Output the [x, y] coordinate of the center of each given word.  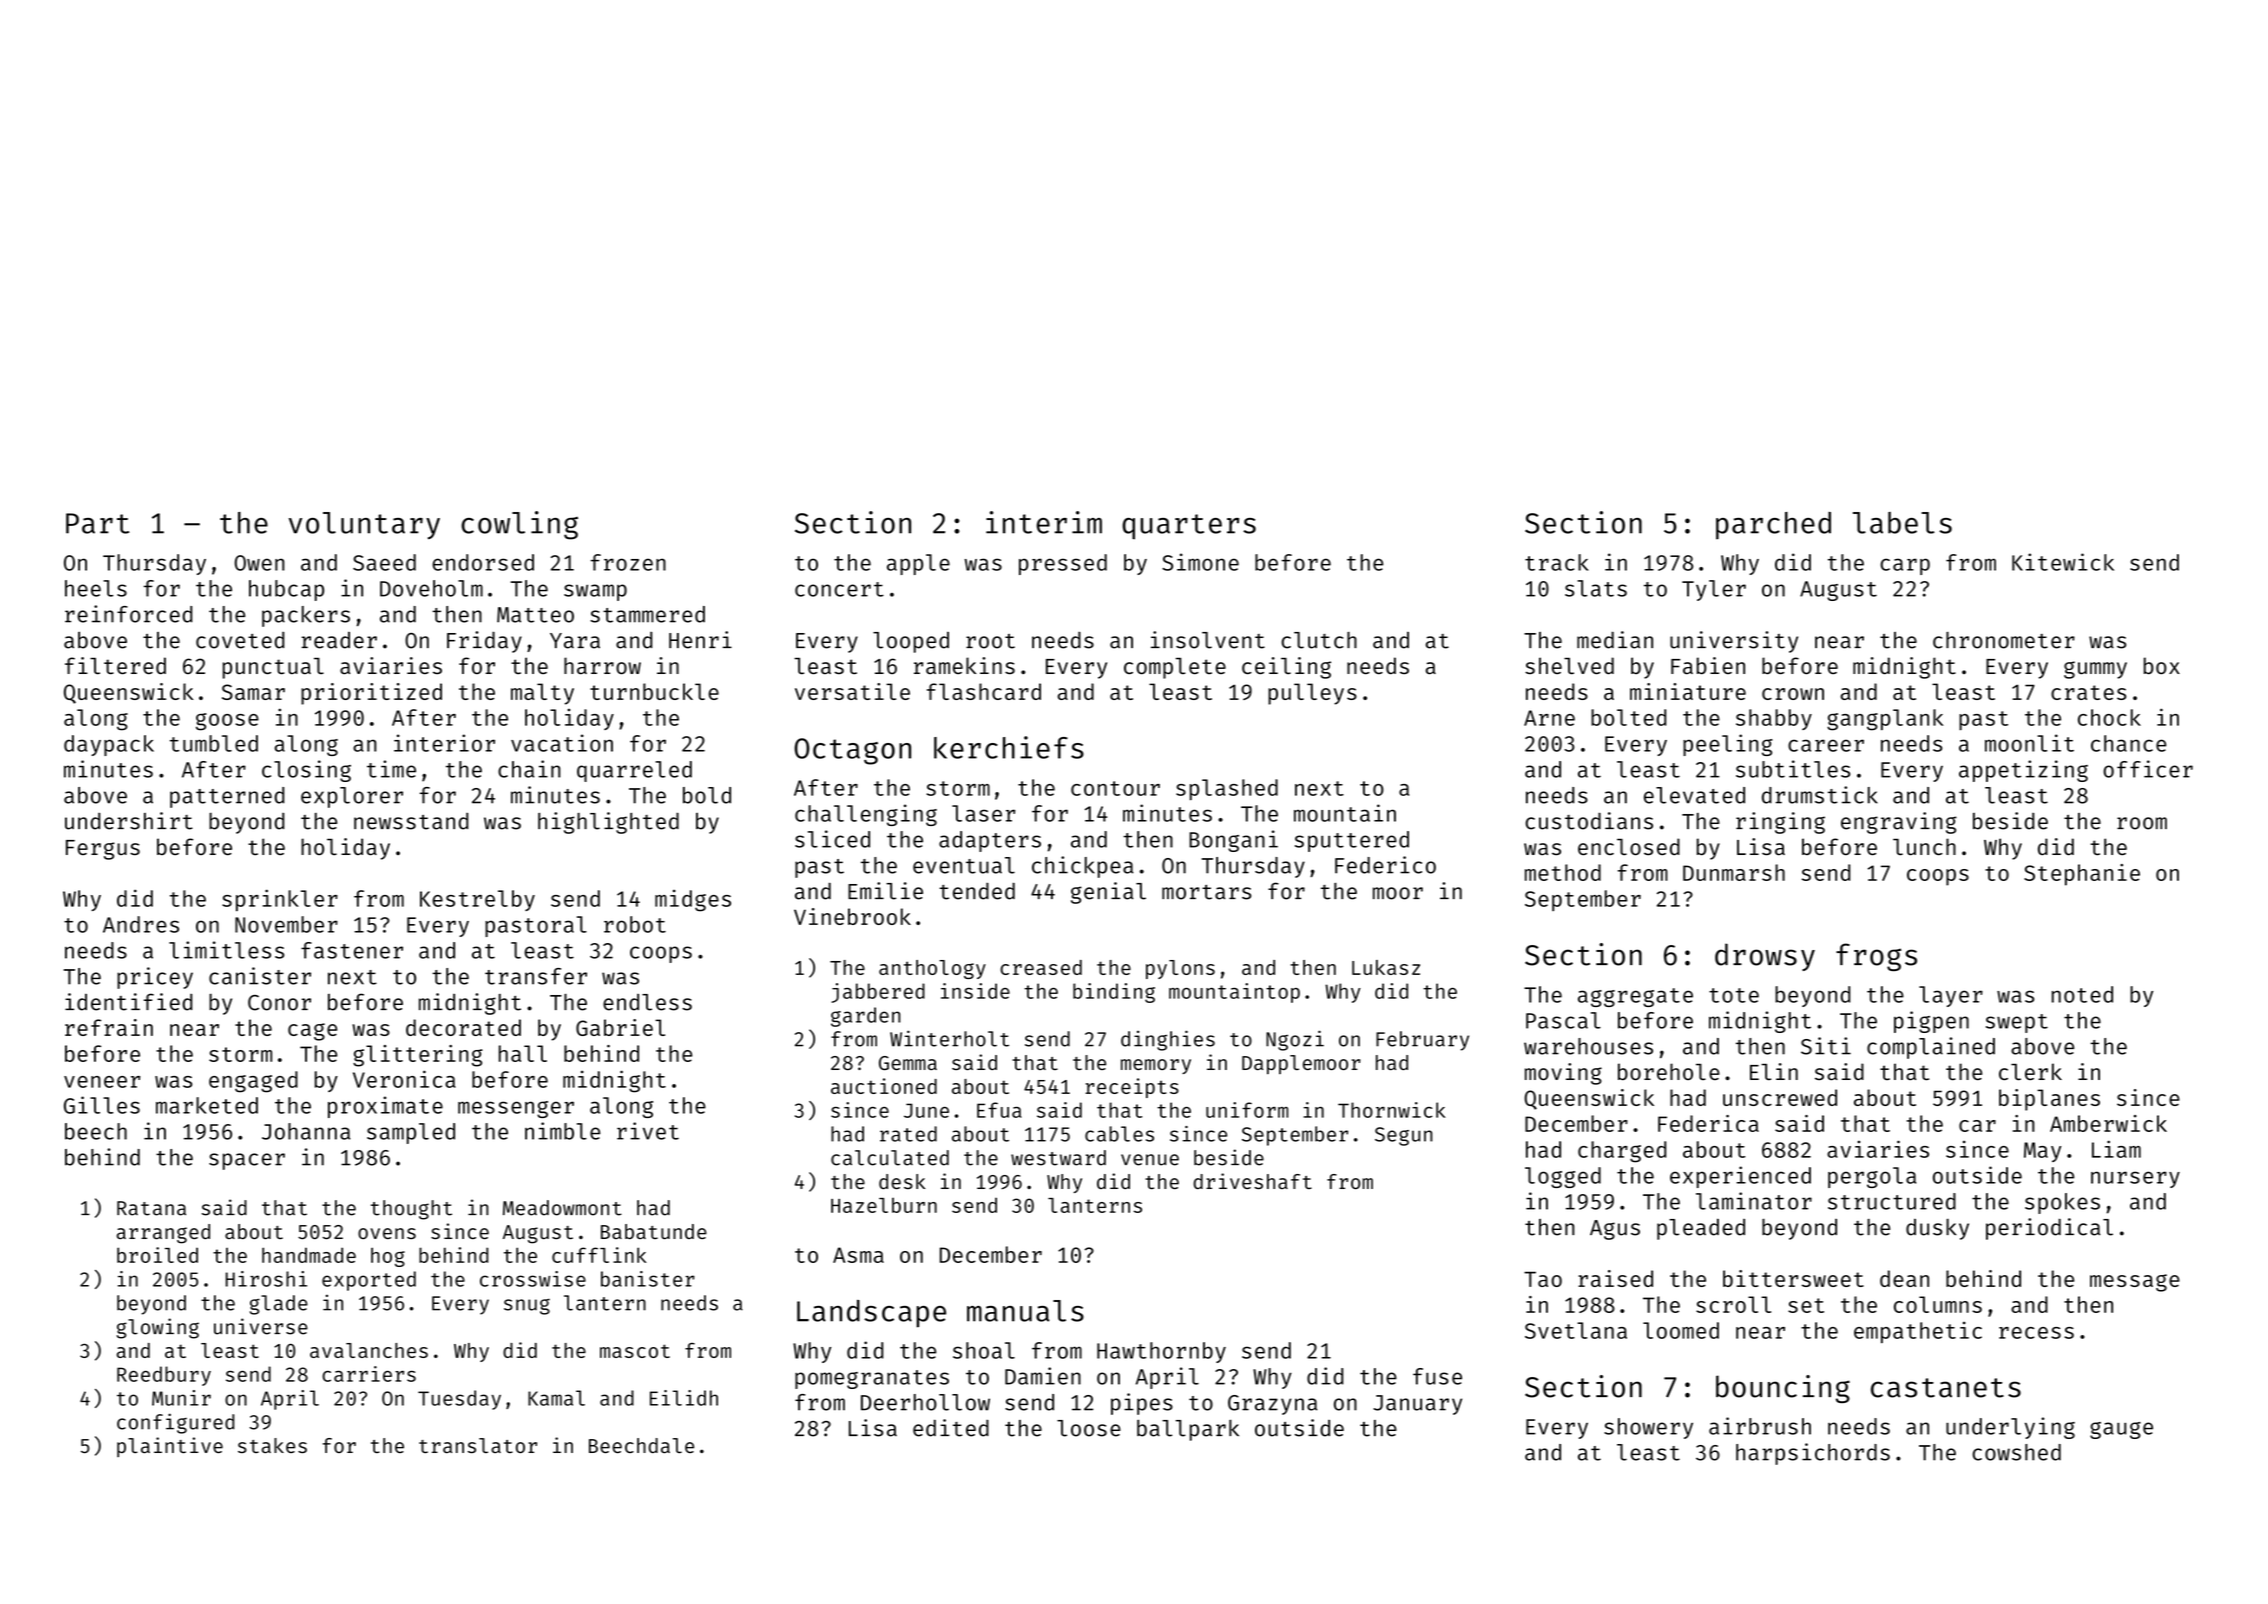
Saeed [384, 562]
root [990, 641]
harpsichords [1813, 1454]
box [2162, 666]
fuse [1437, 1376]
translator [478, 1445]
